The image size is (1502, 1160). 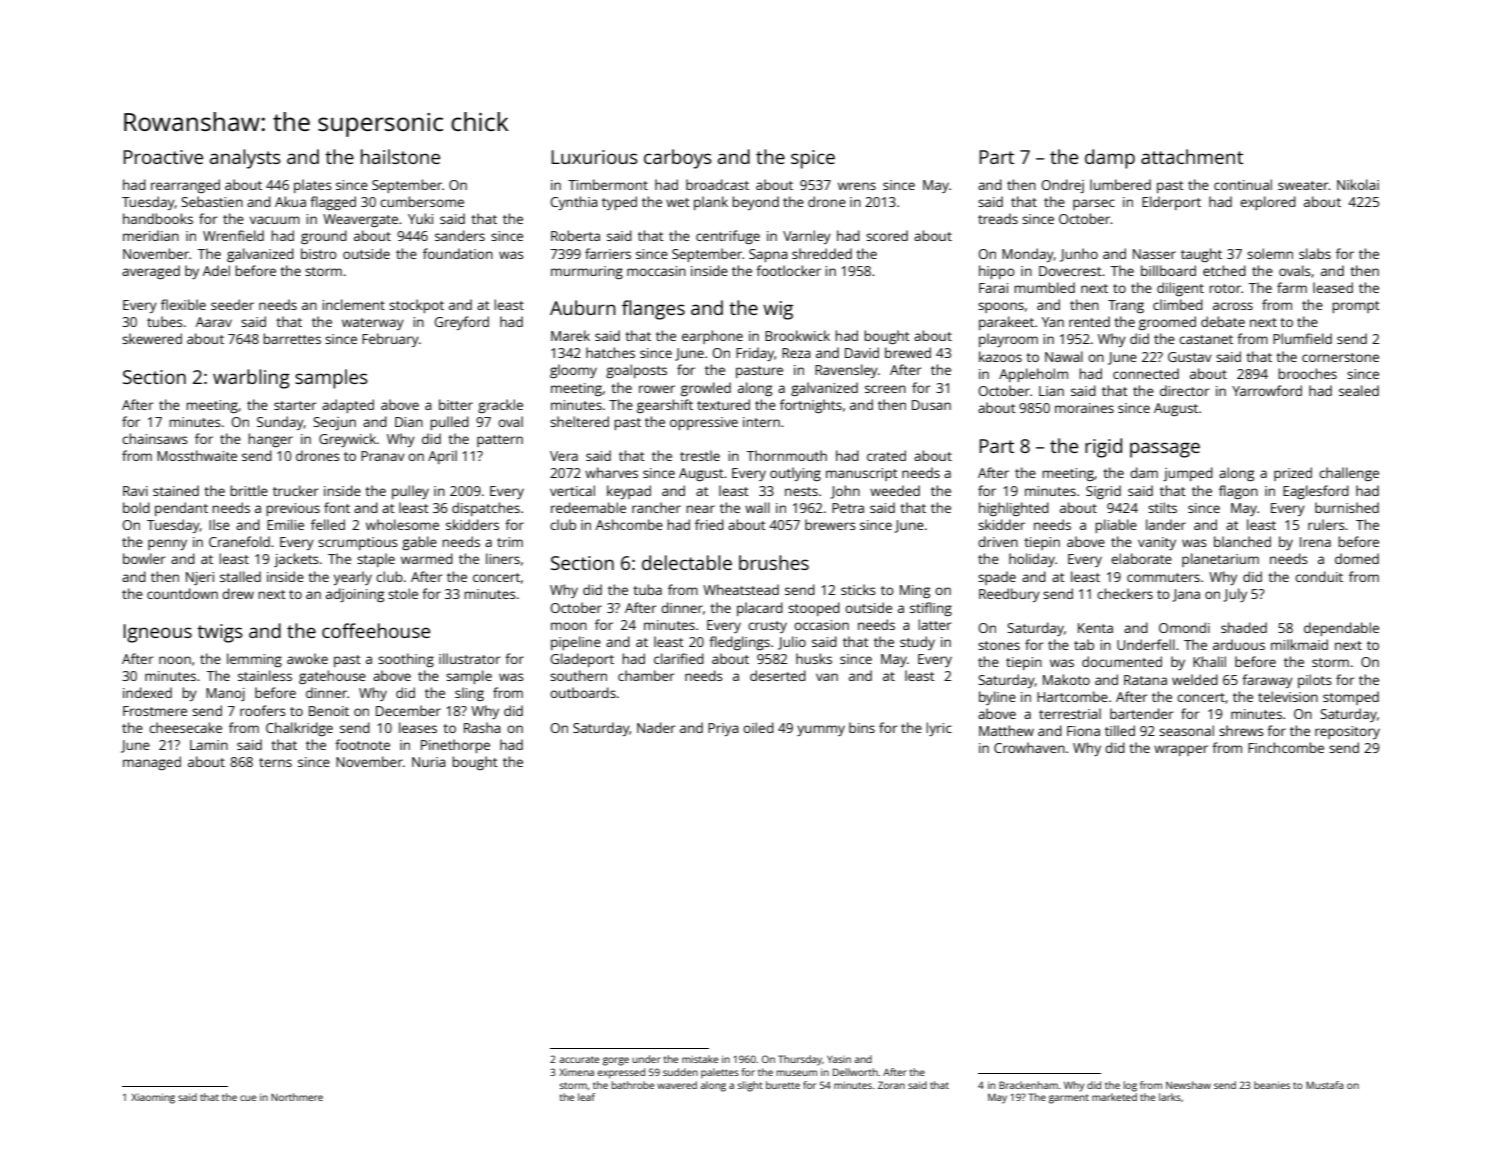 What do you see at coordinates (887, 235) in the screenshot?
I see `scored` at bounding box center [887, 235].
